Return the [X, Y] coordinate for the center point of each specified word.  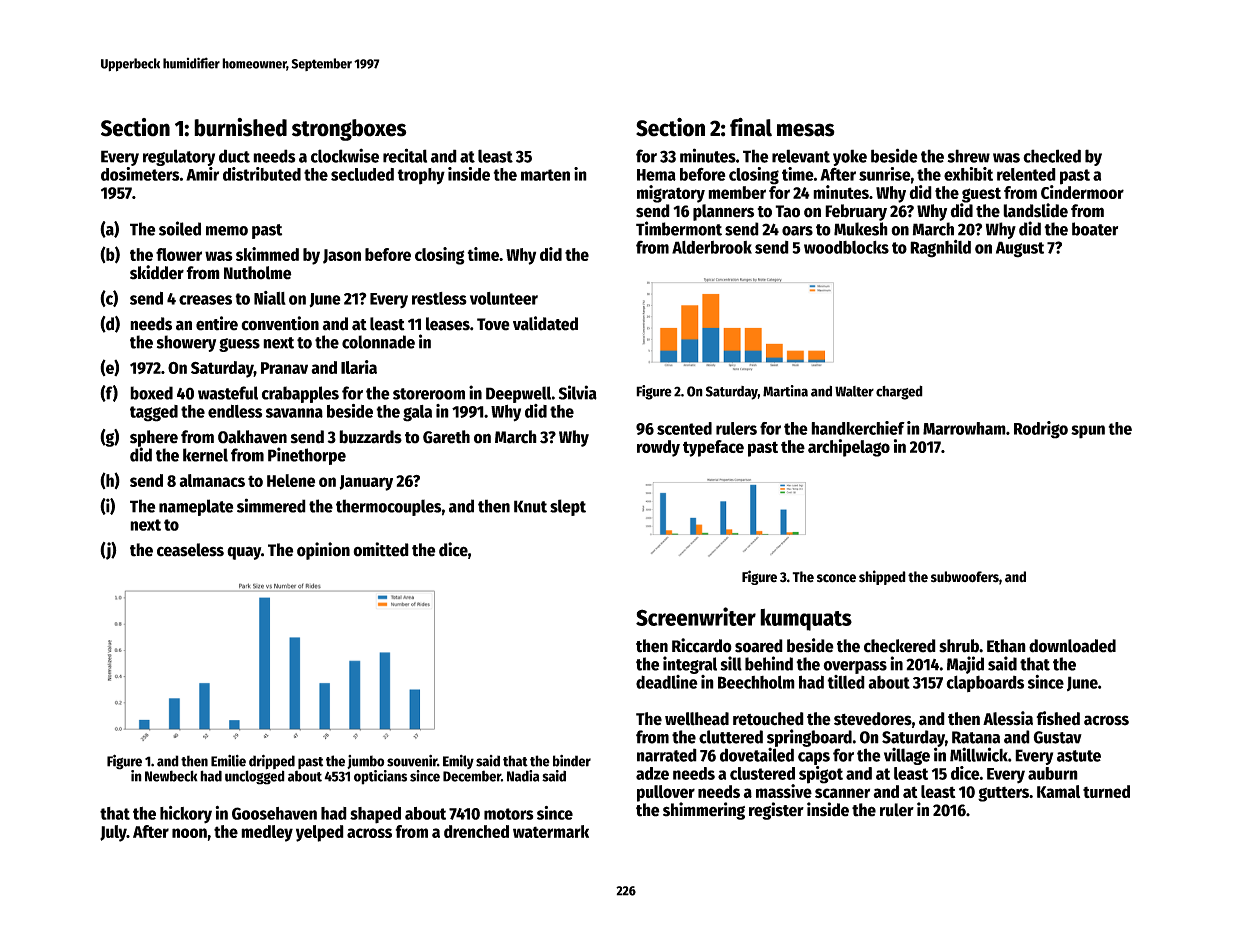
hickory [186, 815]
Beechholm [756, 682]
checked [1052, 156]
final [751, 127]
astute [1079, 756]
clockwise [345, 155]
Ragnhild [940, 249]
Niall [270, 298]
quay [244, 553]
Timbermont [679, 228]
